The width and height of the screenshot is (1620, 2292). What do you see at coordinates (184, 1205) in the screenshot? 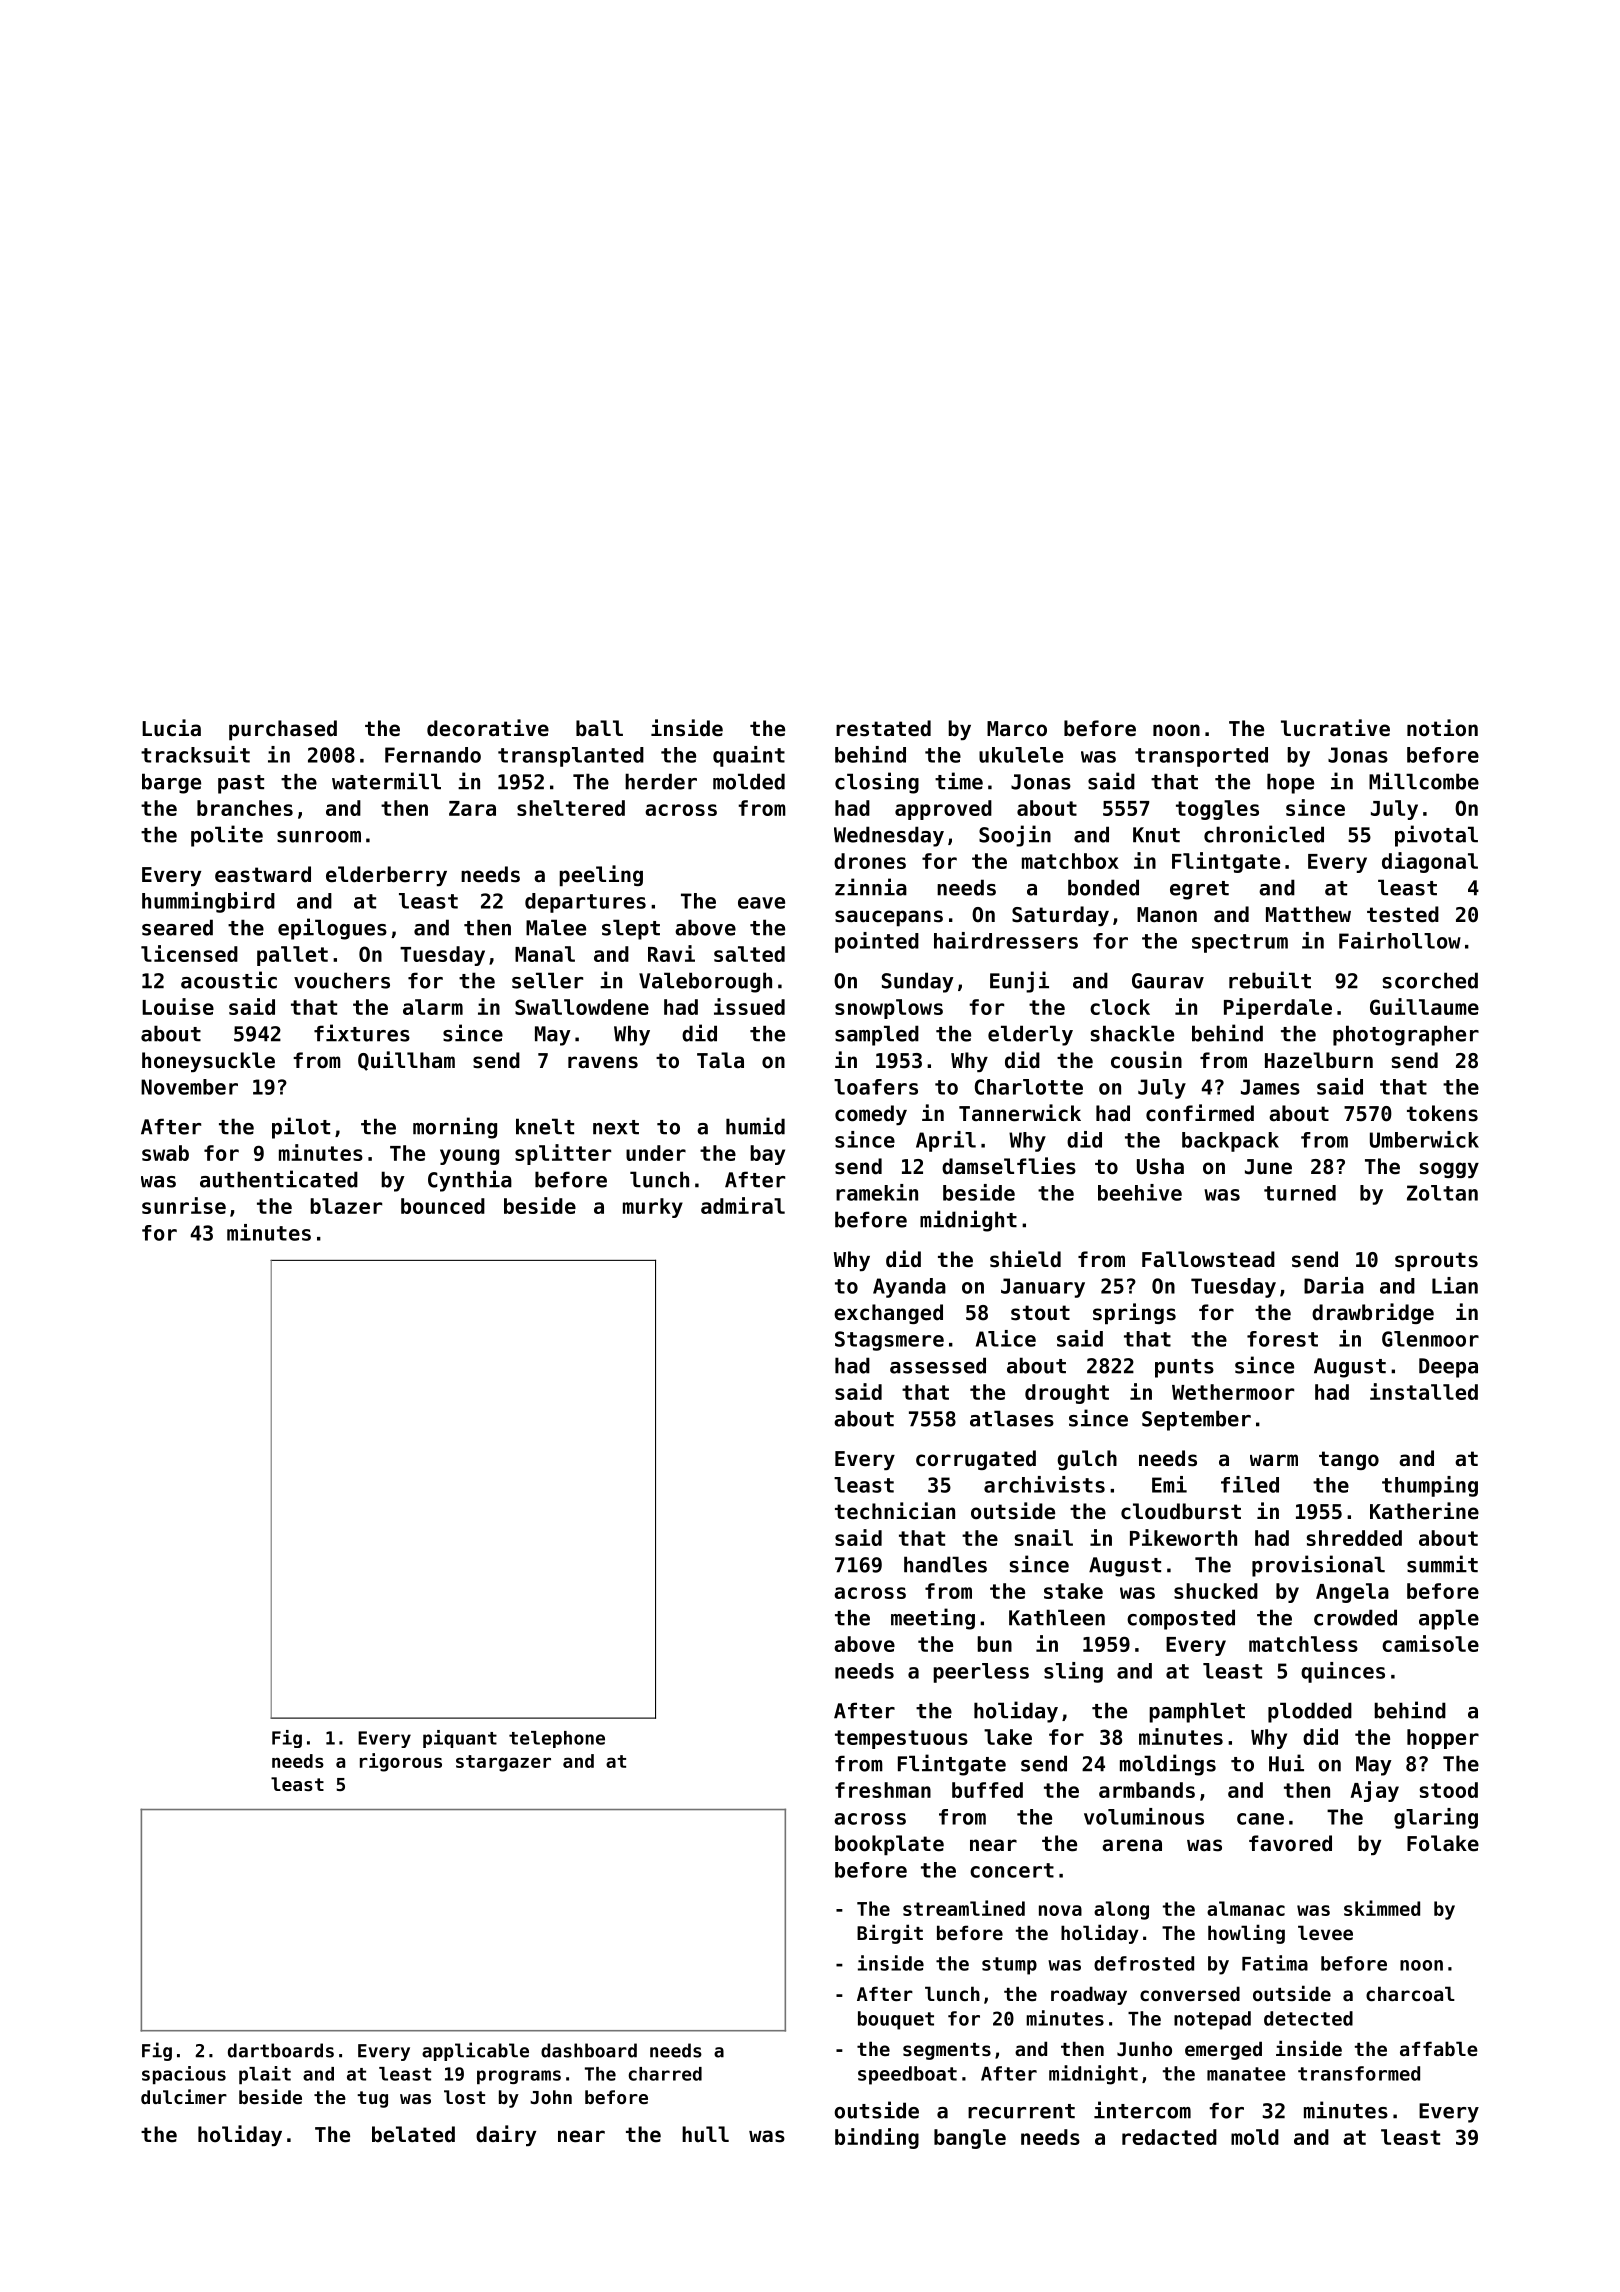
I see `sunrise` at bounding box center [184, 1205].
